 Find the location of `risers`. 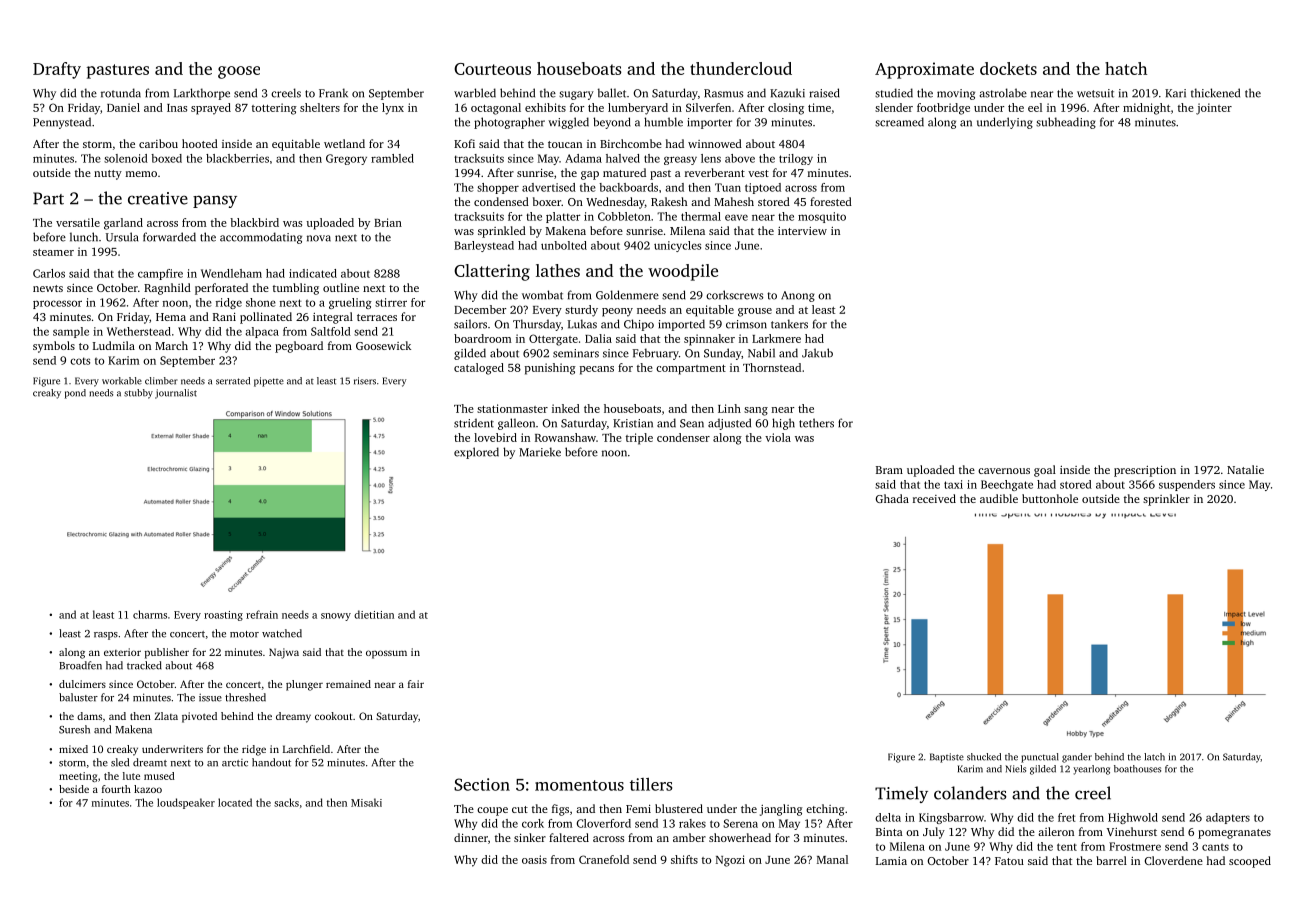

risers is located at coordinates (365, 381).
